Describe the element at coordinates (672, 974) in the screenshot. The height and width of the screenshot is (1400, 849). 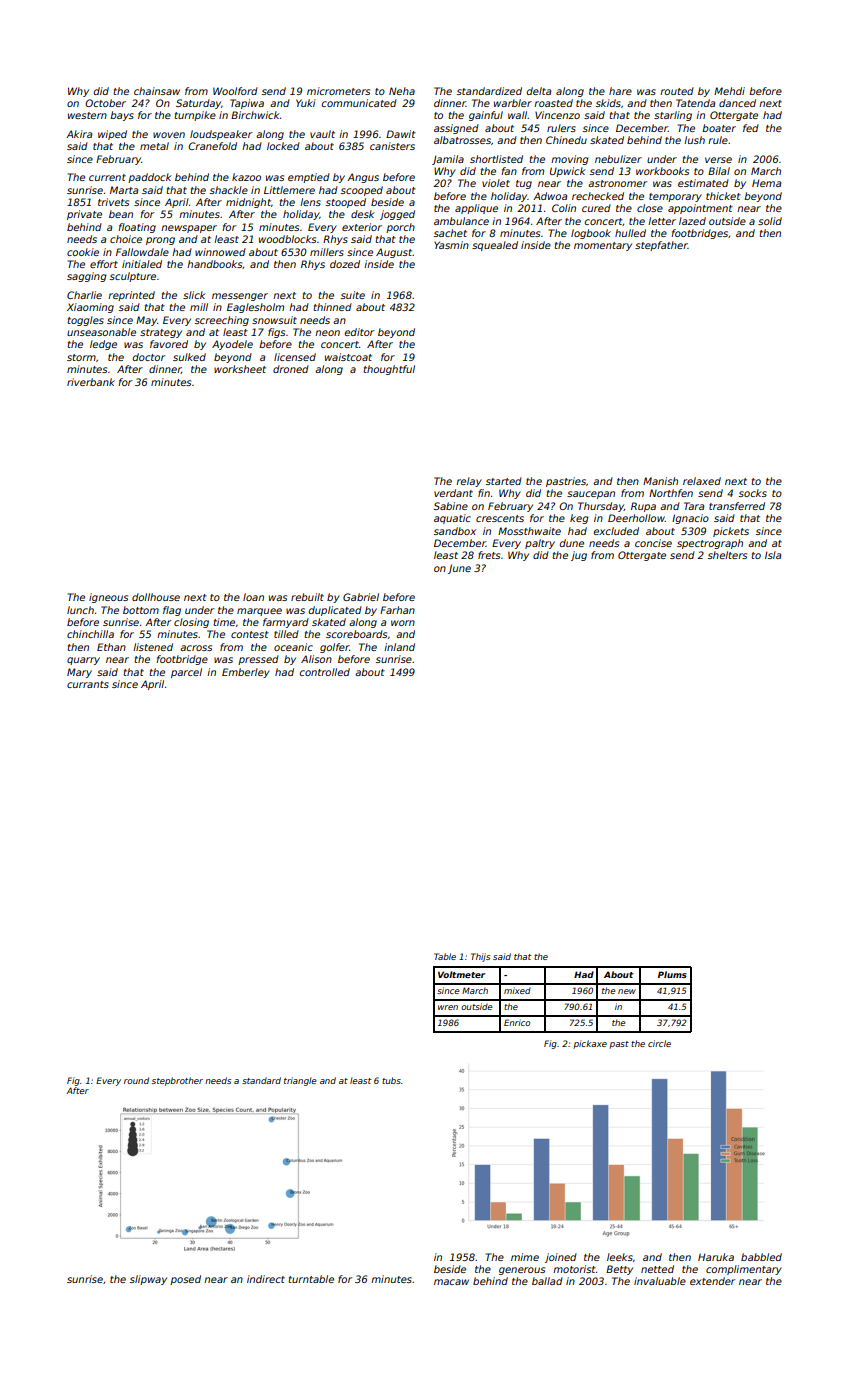
I see `Plums` at that location.
